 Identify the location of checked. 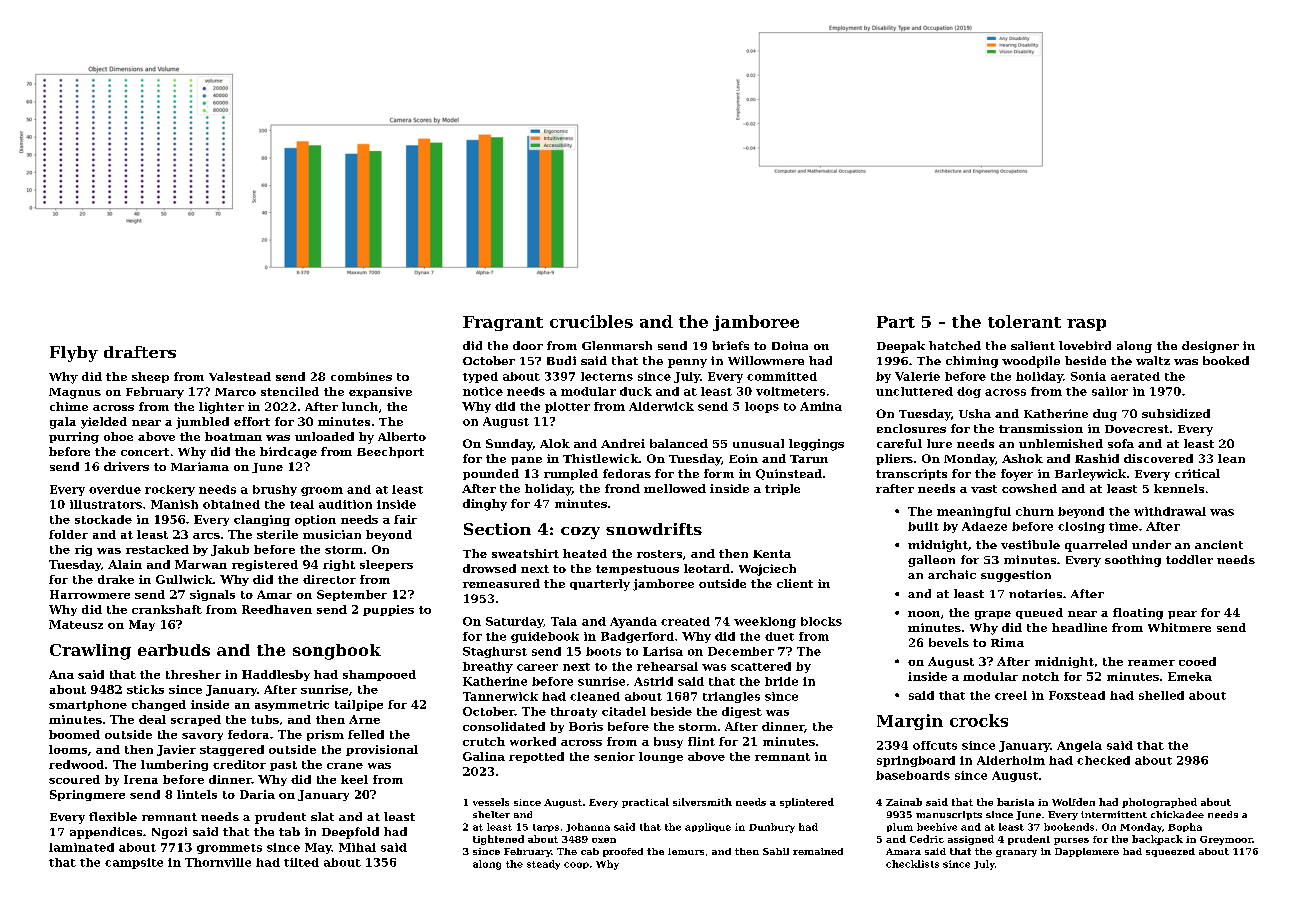
(1103, 760).
